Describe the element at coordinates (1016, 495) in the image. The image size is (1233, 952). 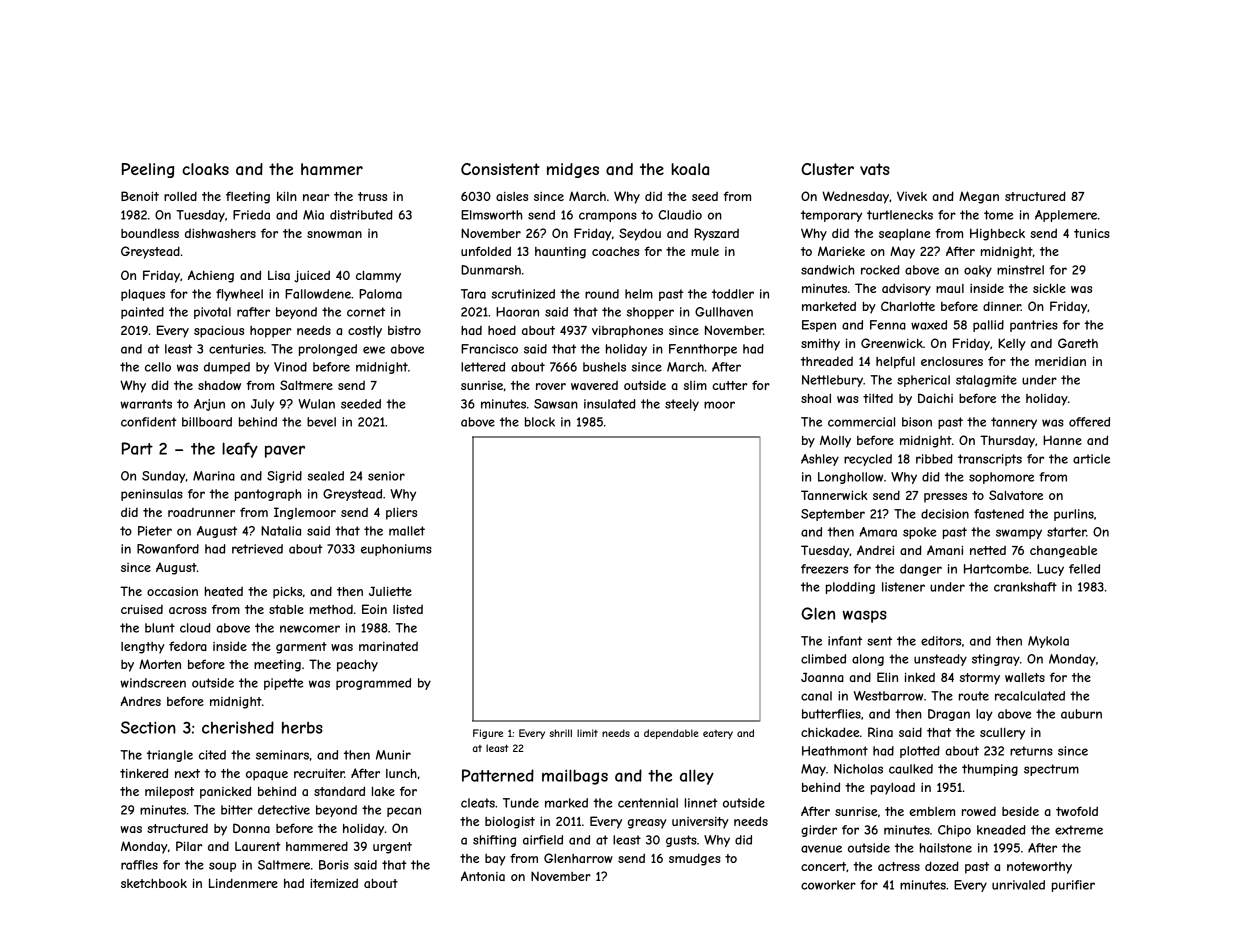
I see `Salvatore` at that location.
